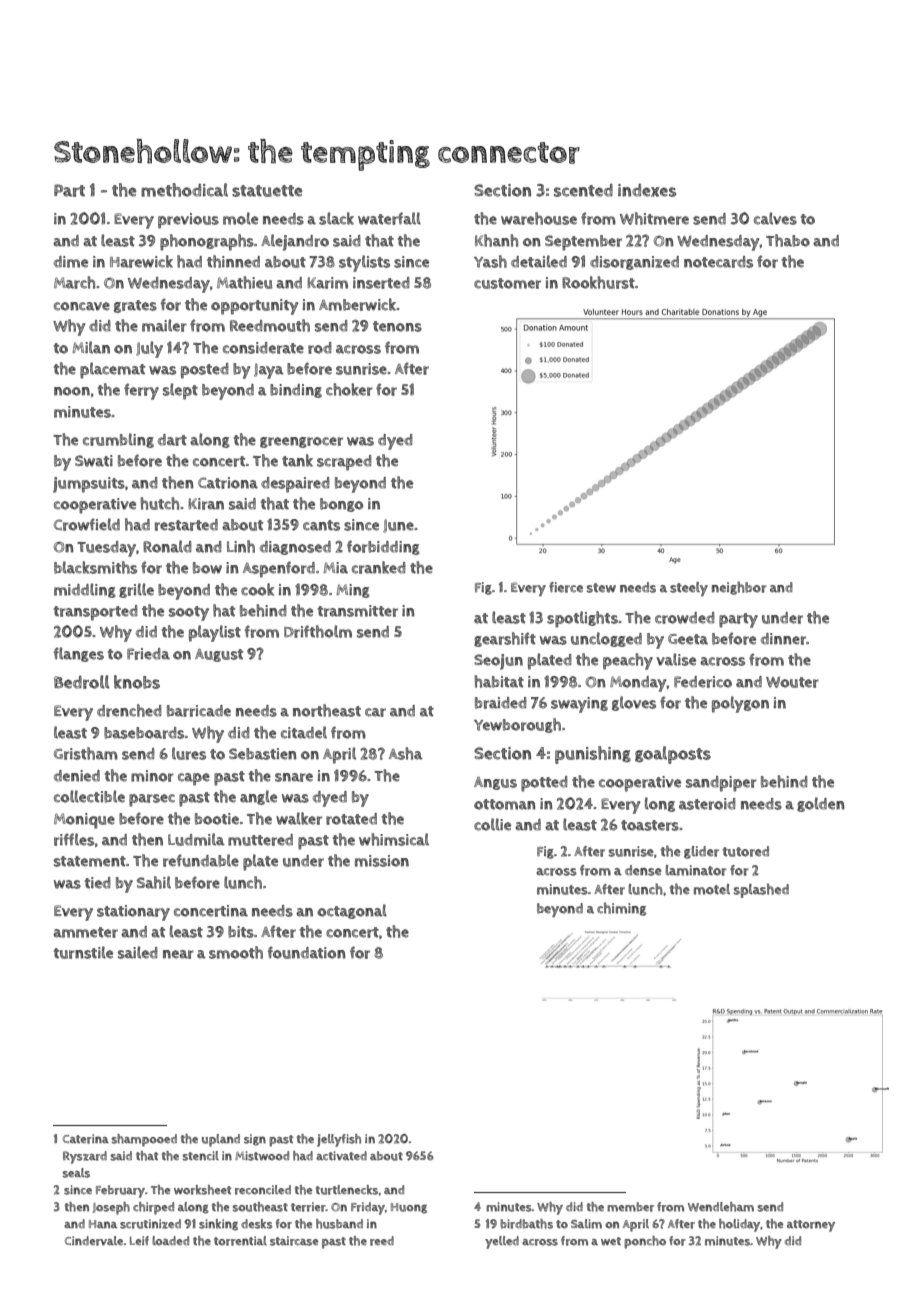  I want to click on grille, so click(136, 590).
